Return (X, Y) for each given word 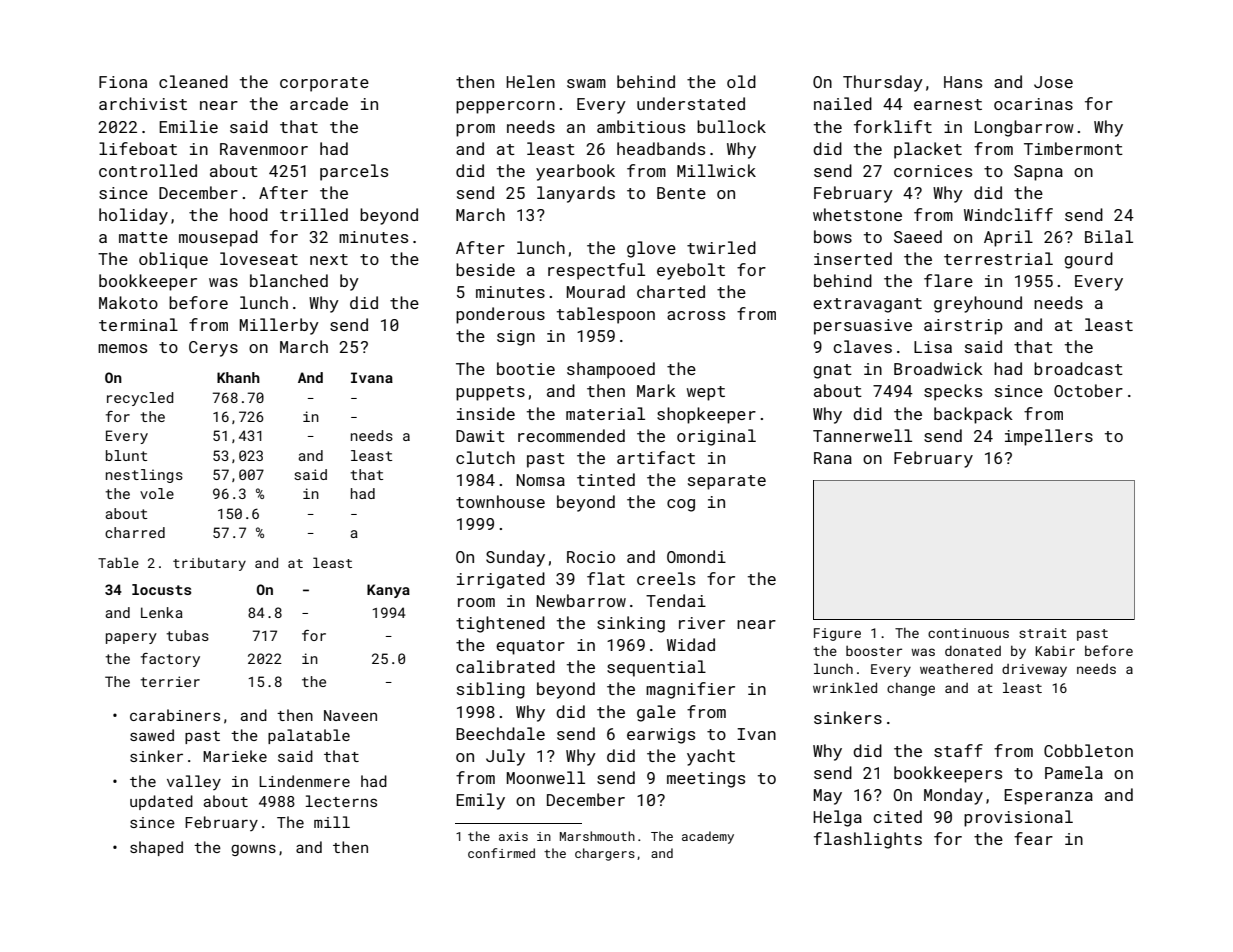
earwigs (661, 736)
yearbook (575, 172)
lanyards (576, 194)
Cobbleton (1088, 750)
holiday (133, 216)
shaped (156, 848)
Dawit (480, 436)
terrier (170, 681)
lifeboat (138, 148)
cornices (933, 171)
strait (1043, 633)
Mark (656, 390)
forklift (893, 126)
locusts (162, 589)
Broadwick (938, 368)
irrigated (501, 580)
